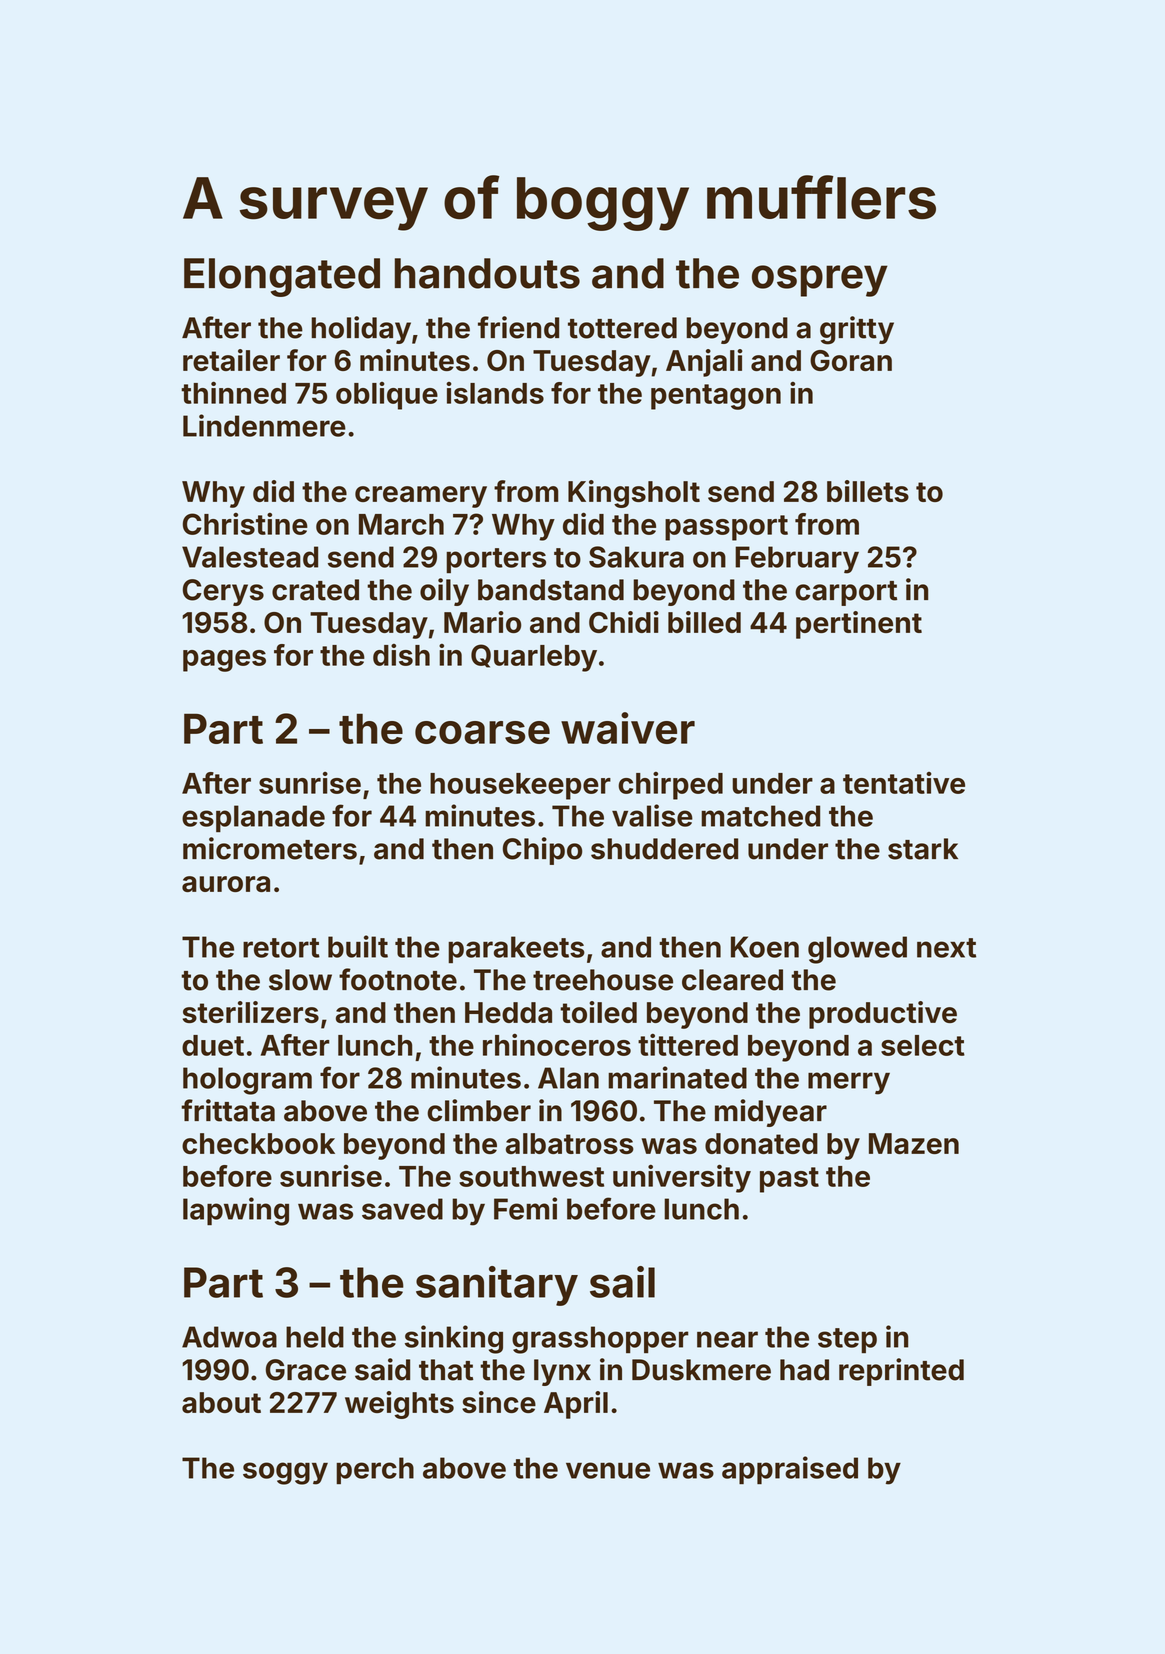 This page has height=1654, width=1165. Describe the element at coordinates (622, 328) in the page. I see `tottered` at that location.
